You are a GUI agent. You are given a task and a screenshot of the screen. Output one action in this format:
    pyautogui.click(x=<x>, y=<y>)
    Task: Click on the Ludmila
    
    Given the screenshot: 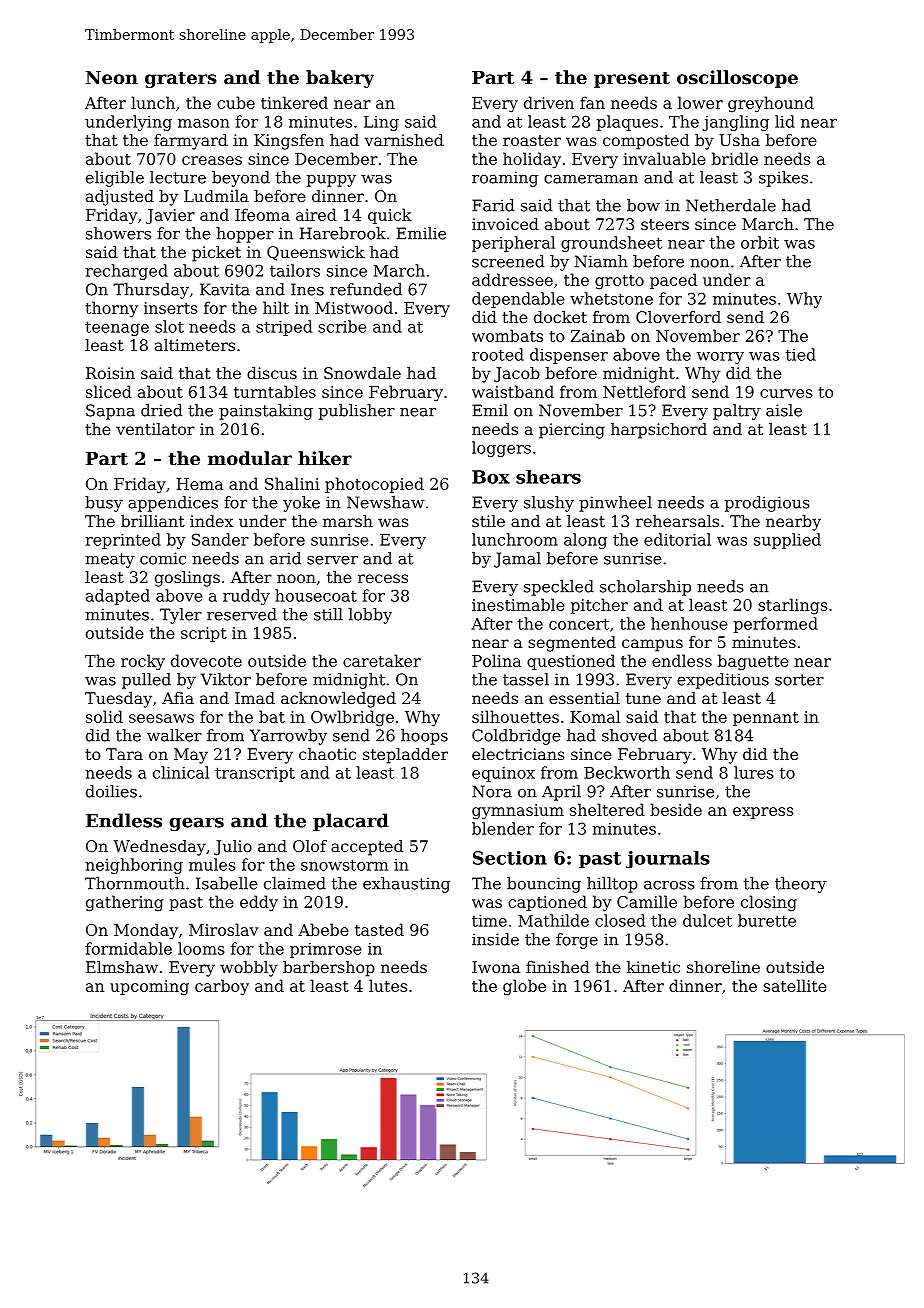 What is the action you would take?
    pyautogui.click(x=216, y=196)
